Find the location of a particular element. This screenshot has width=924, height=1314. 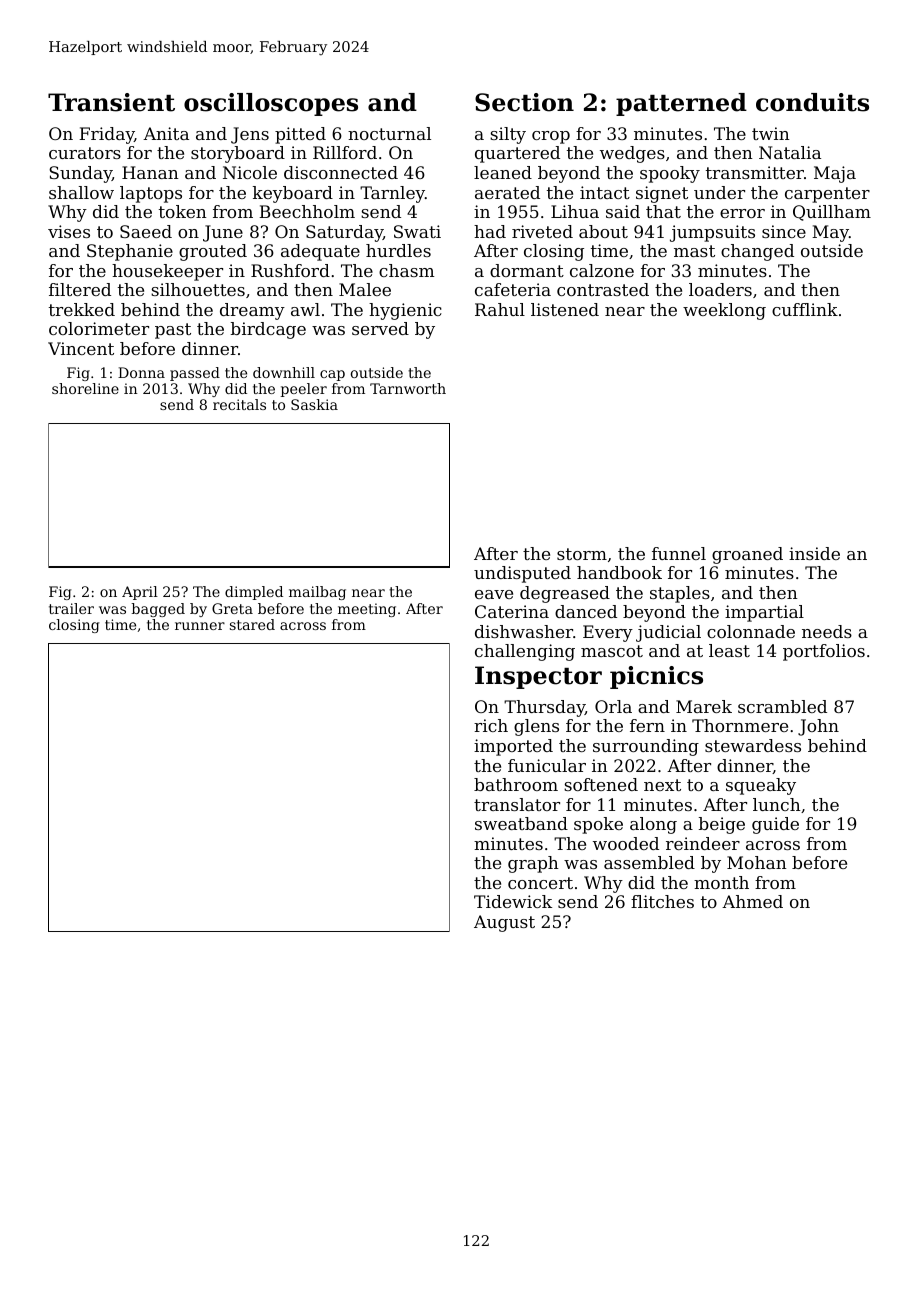

silty is located at coordinates (508, 135).
